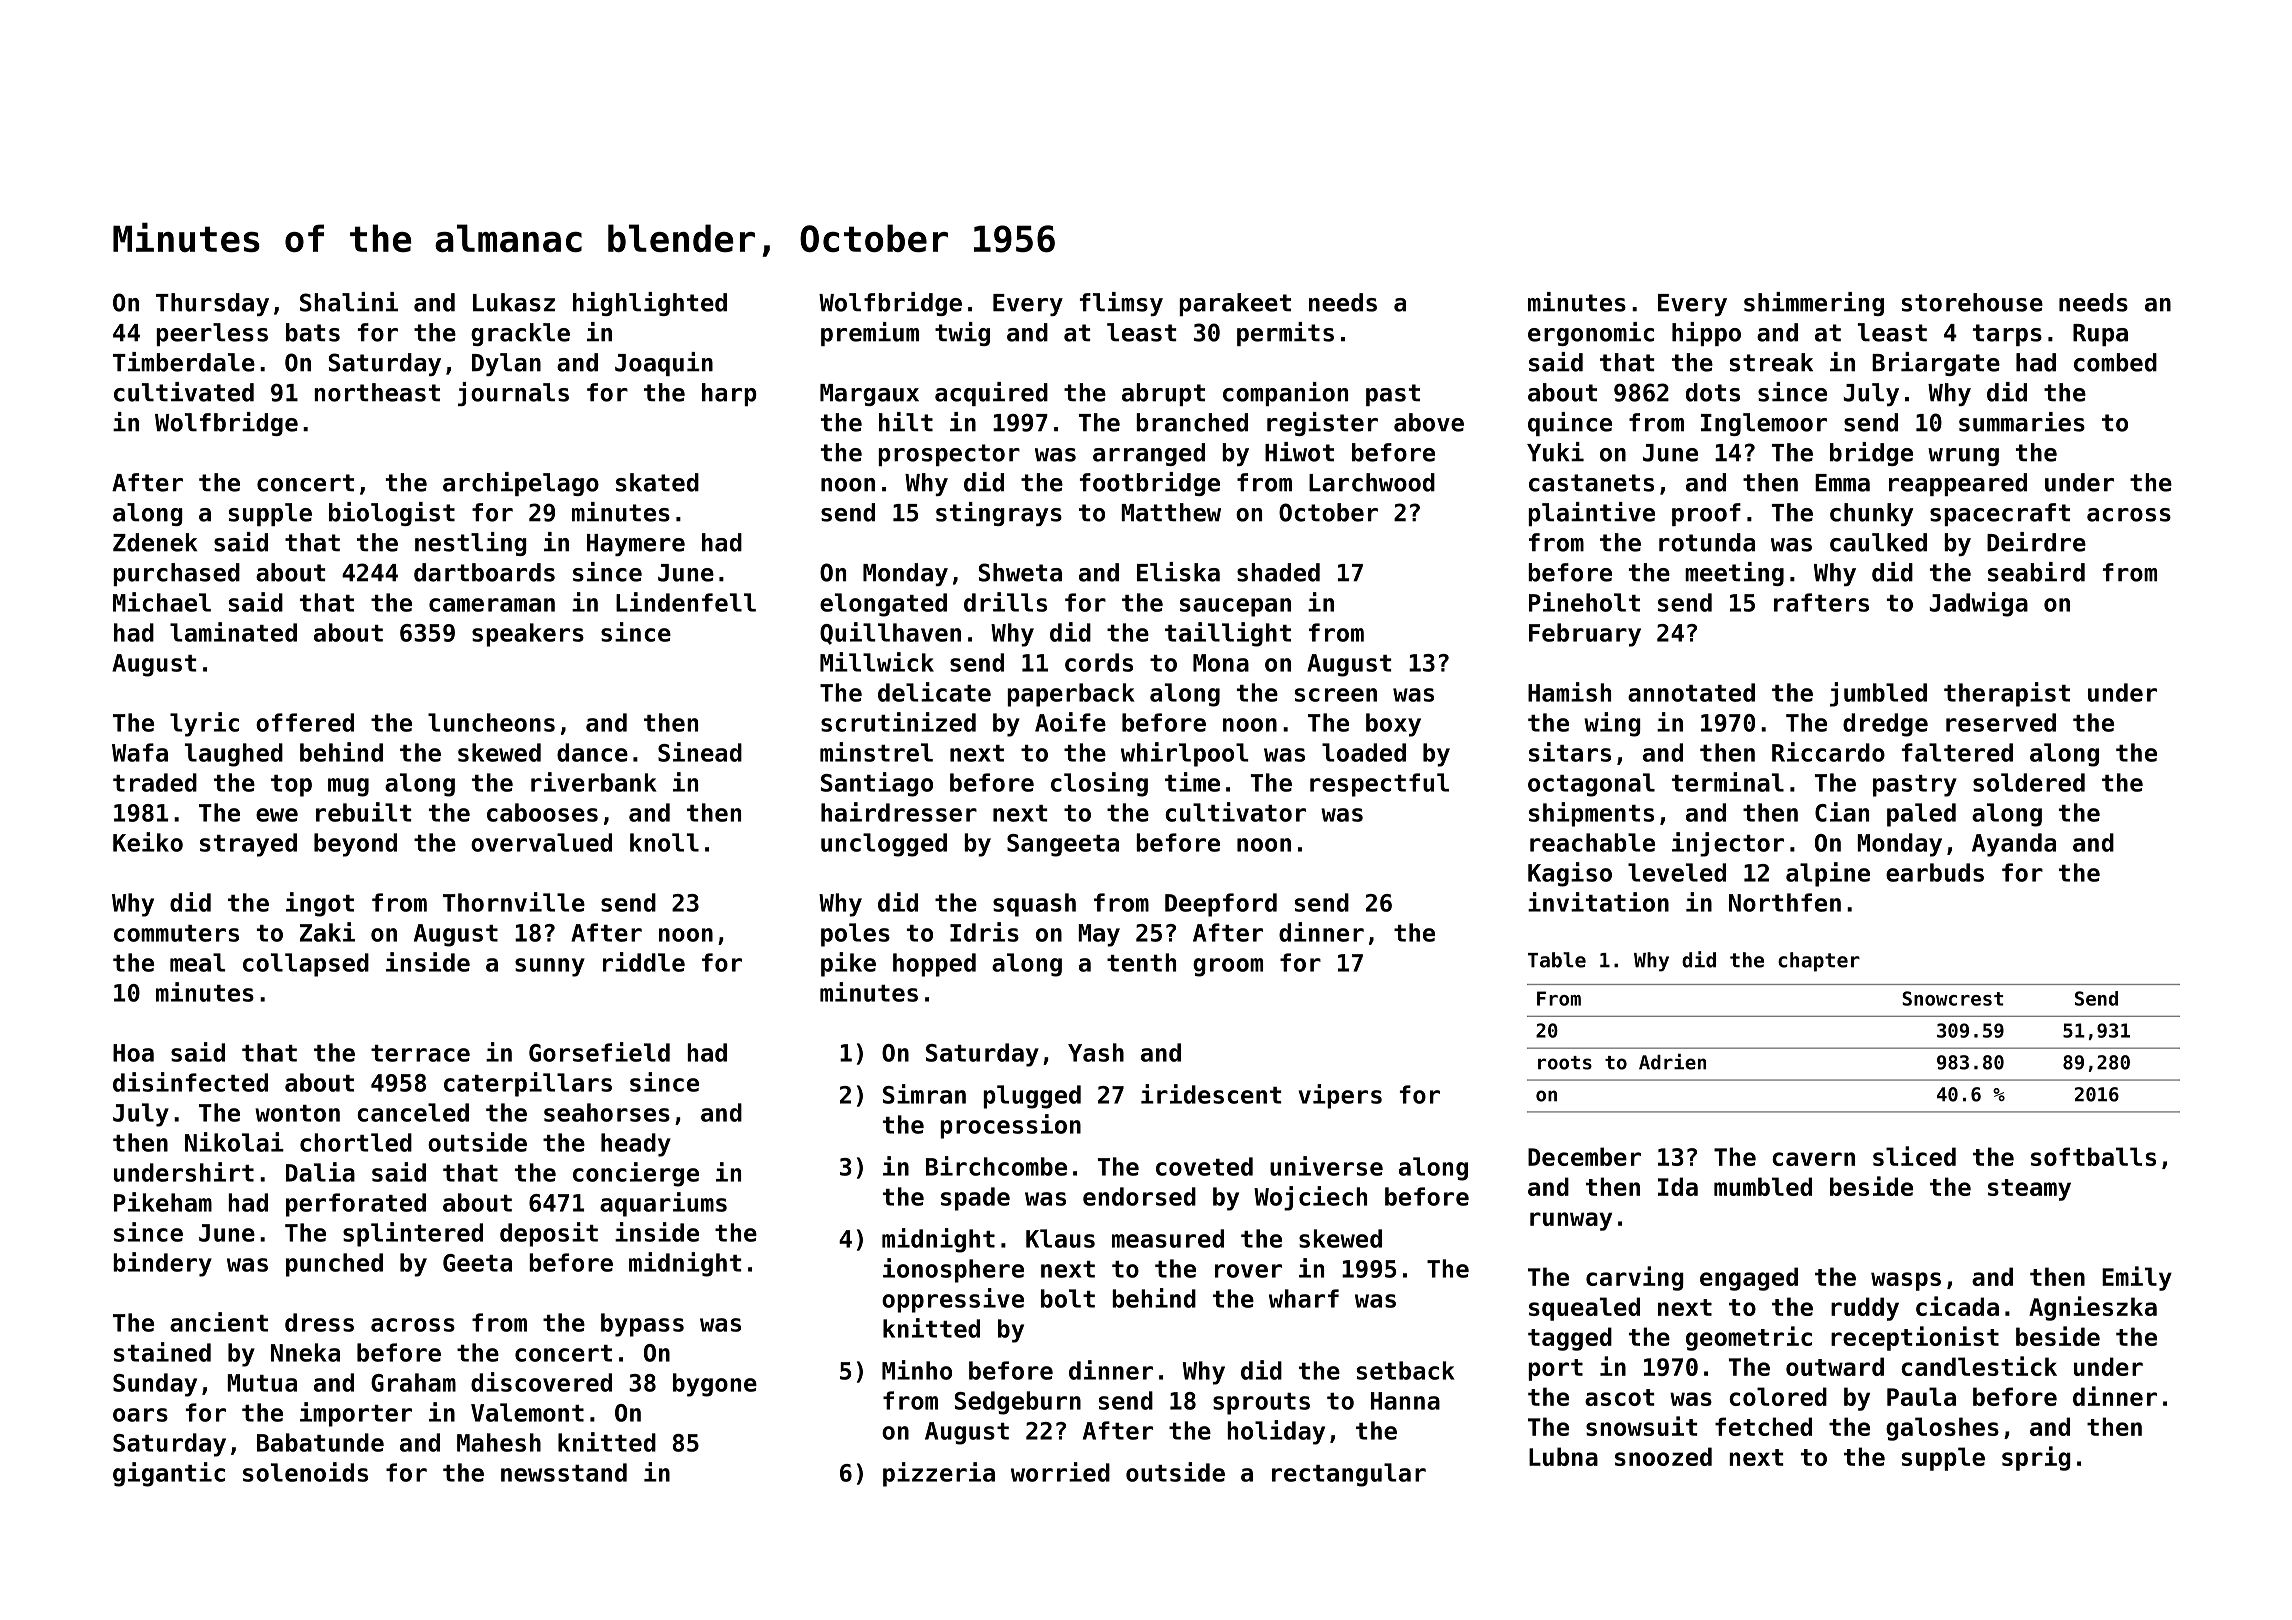 The height and width of the screenshot is (1620, 2292). I want to click on Snowcrest, so click(1952, 998).
